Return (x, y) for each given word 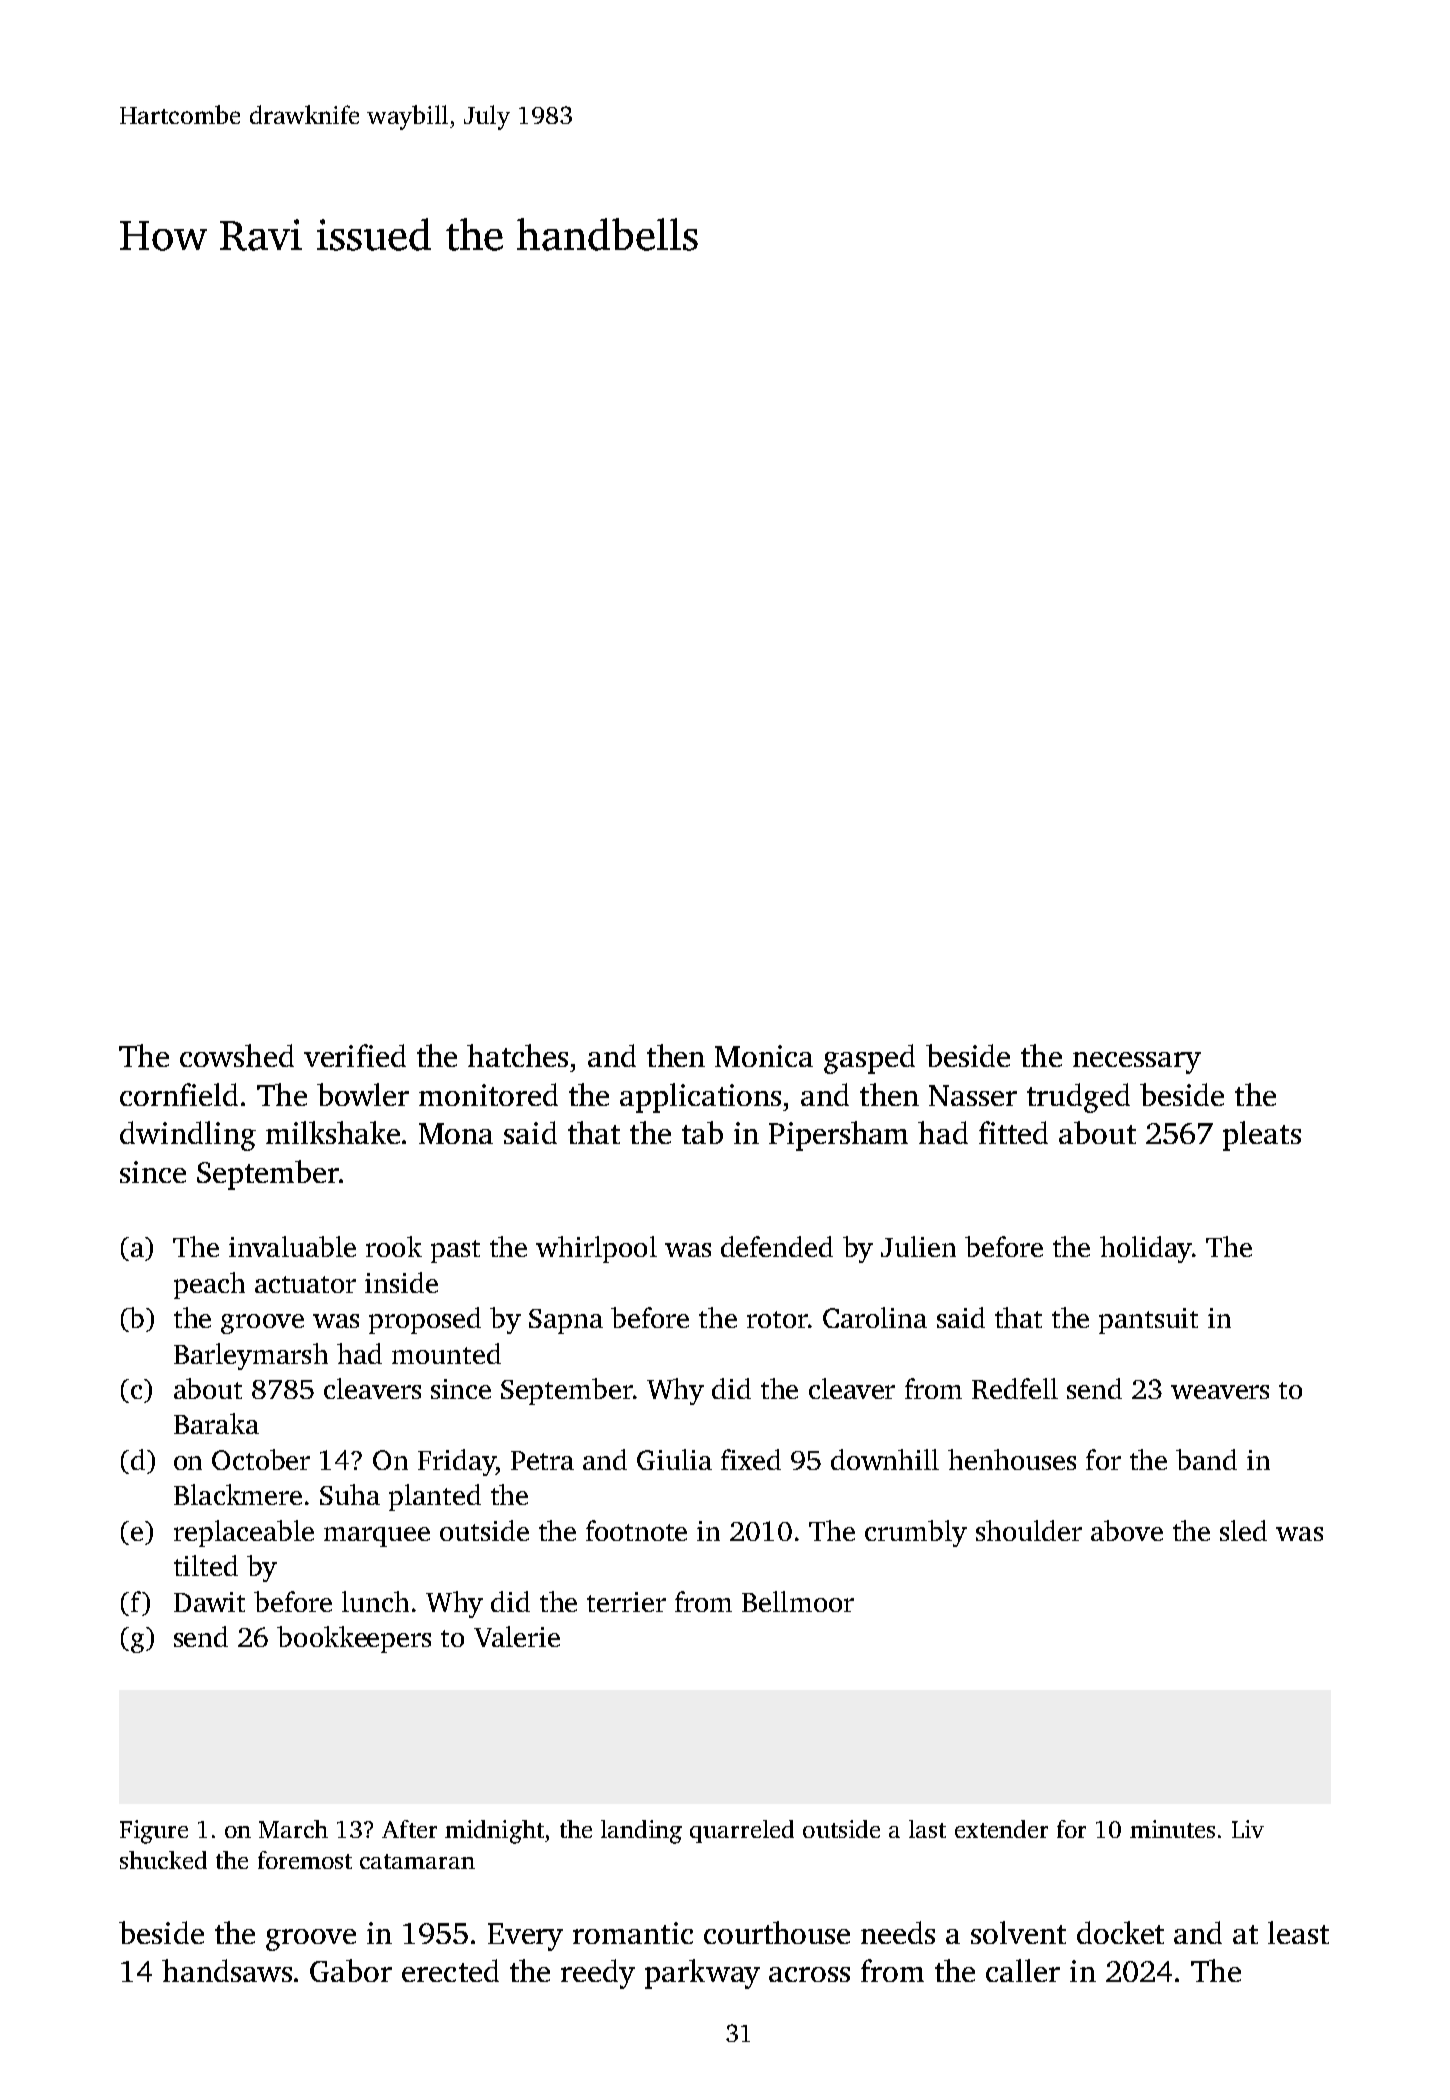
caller (1023, 1970)
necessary (1137, 1063)
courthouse (777, 1932)
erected (450, 1970)
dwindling (188, 1136)
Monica (764, 1056)
